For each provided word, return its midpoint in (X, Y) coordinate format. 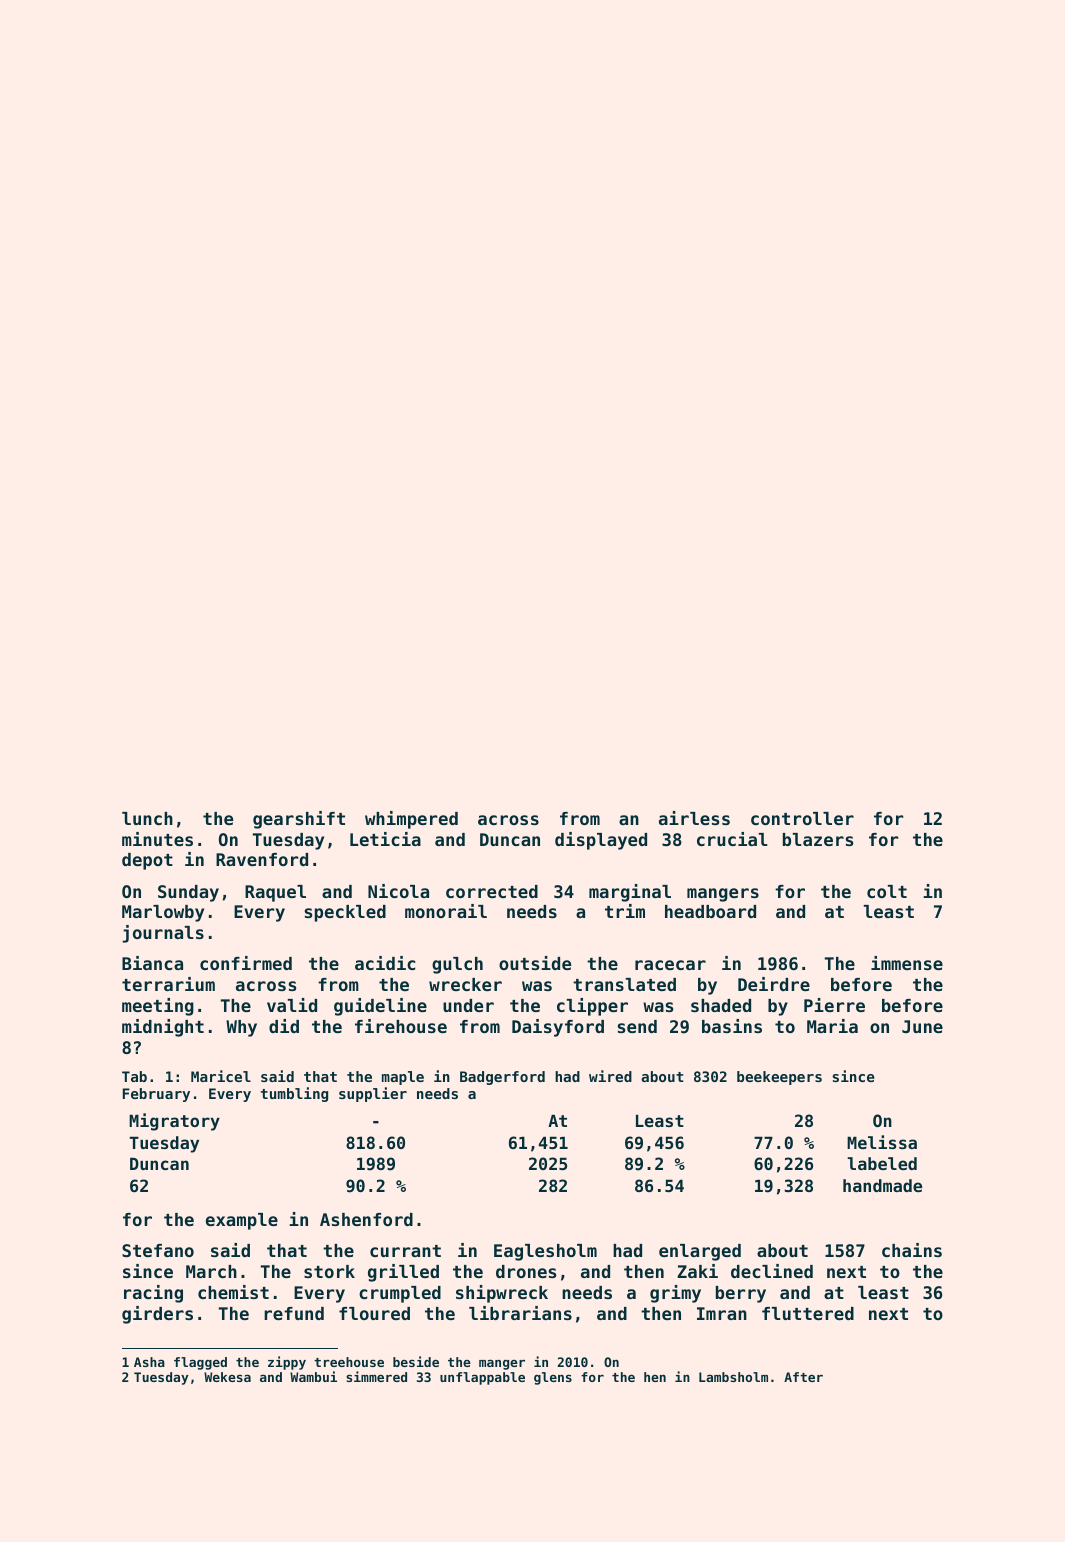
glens (553, 1378)
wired (610, 1076)
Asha (149, 1362)
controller (802, 818)
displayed (601, 841)
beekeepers (779, 1078)
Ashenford (366, 1219)
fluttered (808, 1313)
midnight (163, 1028)
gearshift (299, 820)
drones (526, 1271)
